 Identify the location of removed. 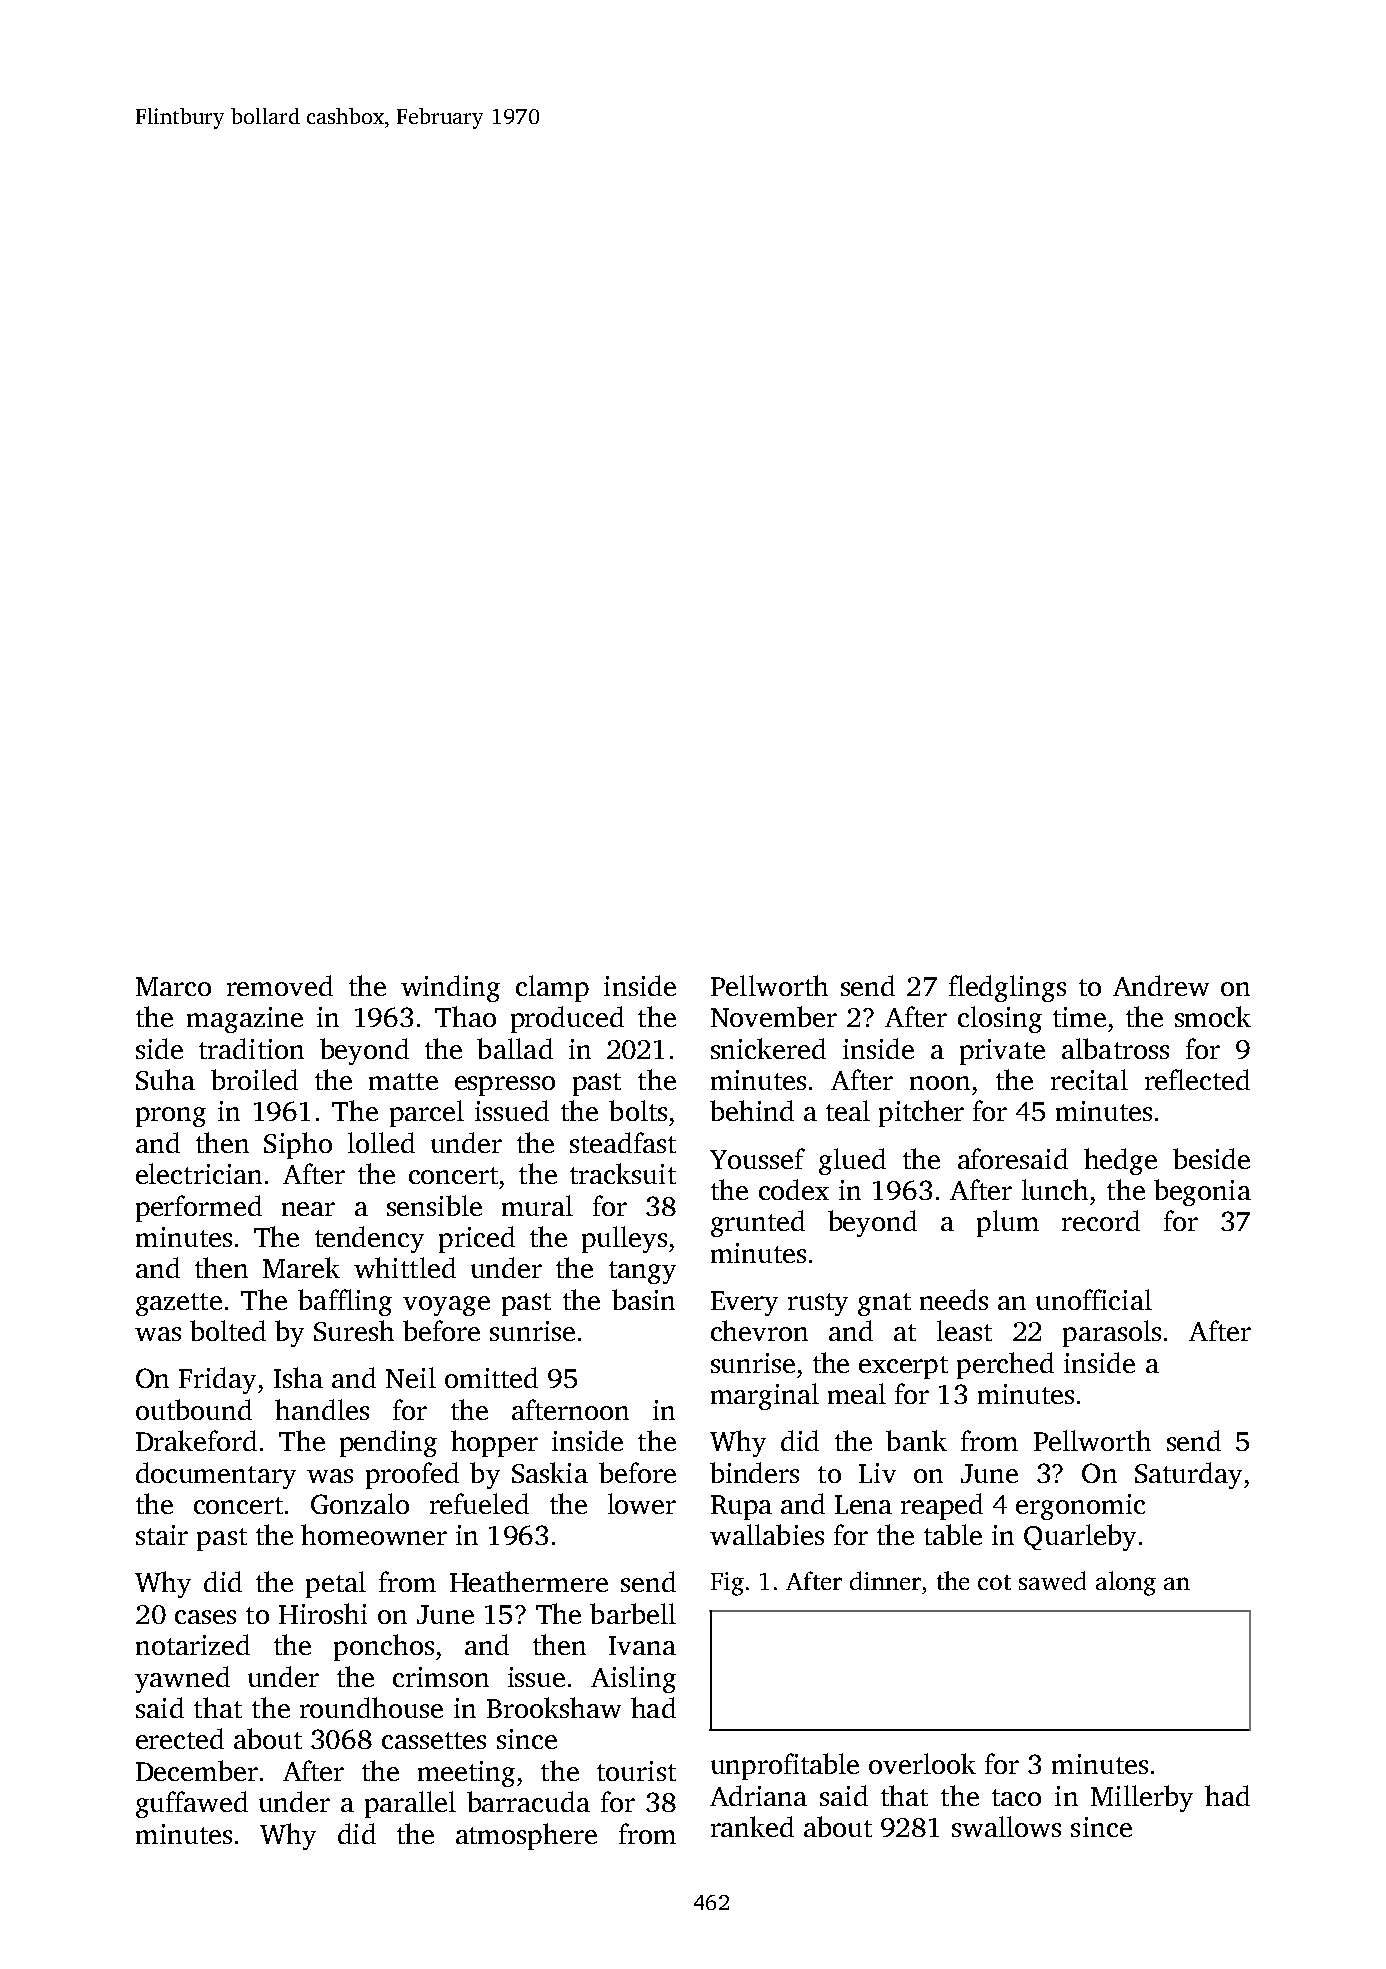
(280, 985).
